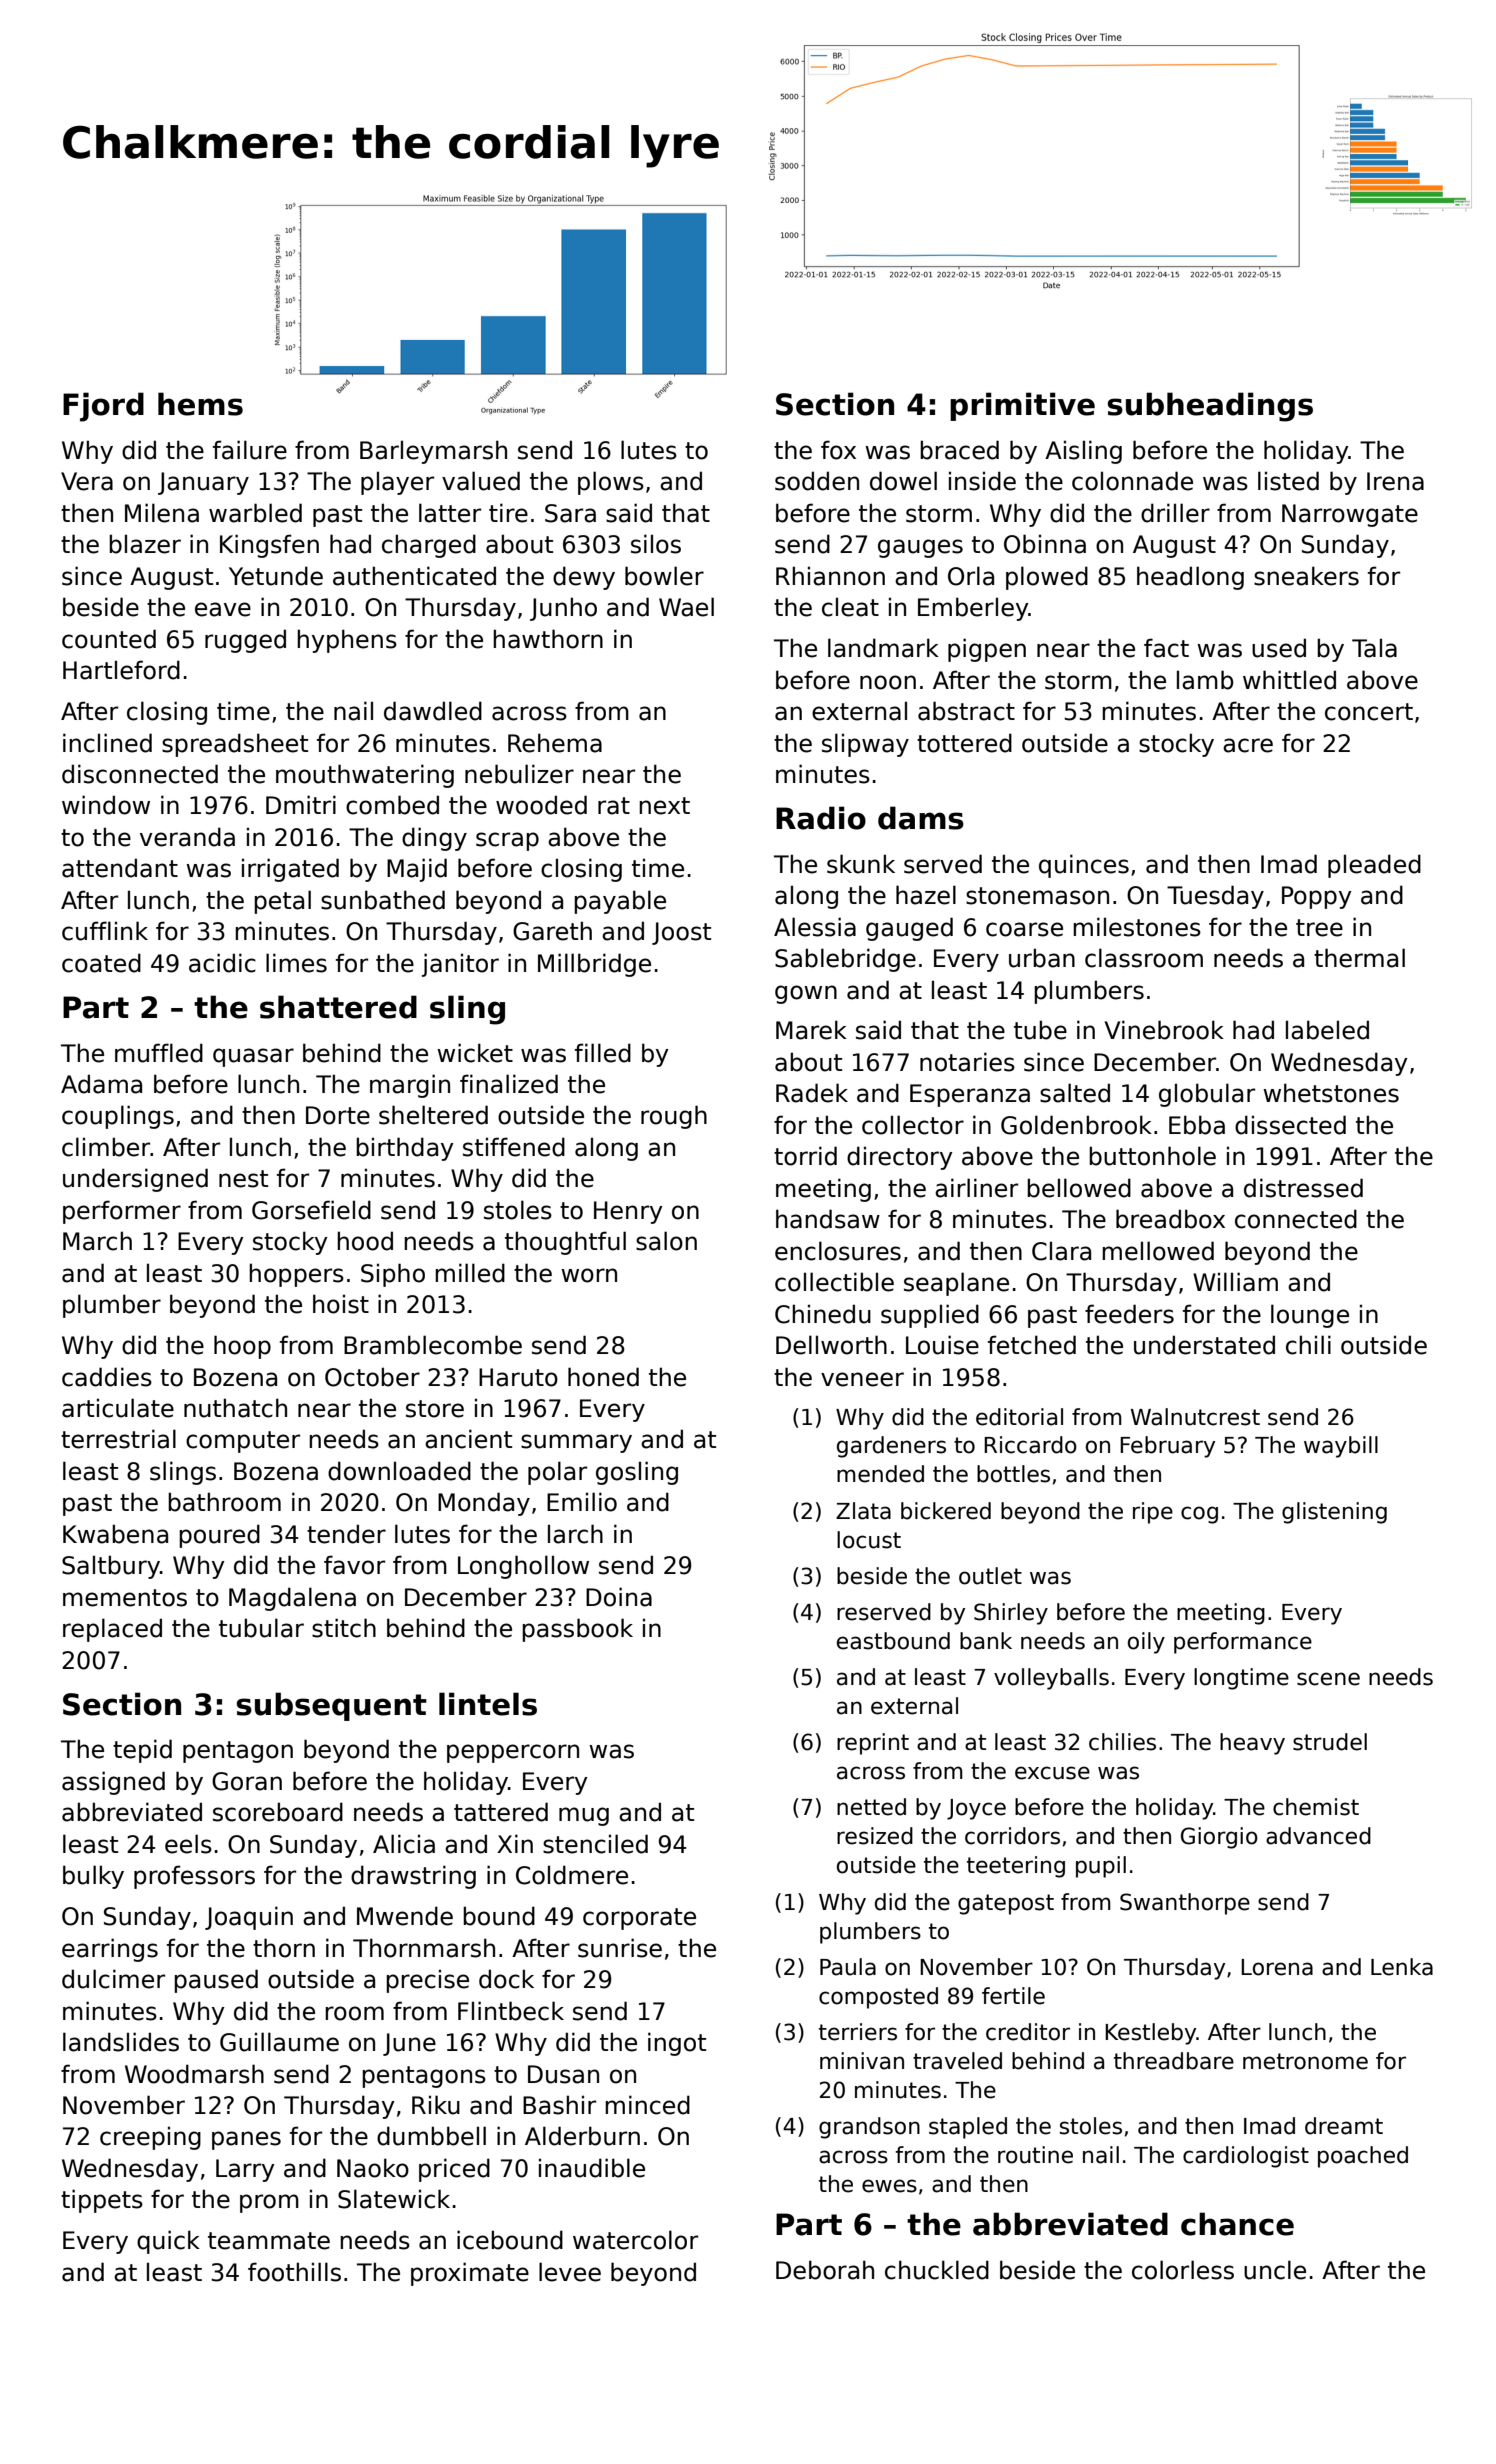 This image has height=2464, width=1496. Describe the element at coordinates (888, 682) in the image. I see `noon` at that location.
